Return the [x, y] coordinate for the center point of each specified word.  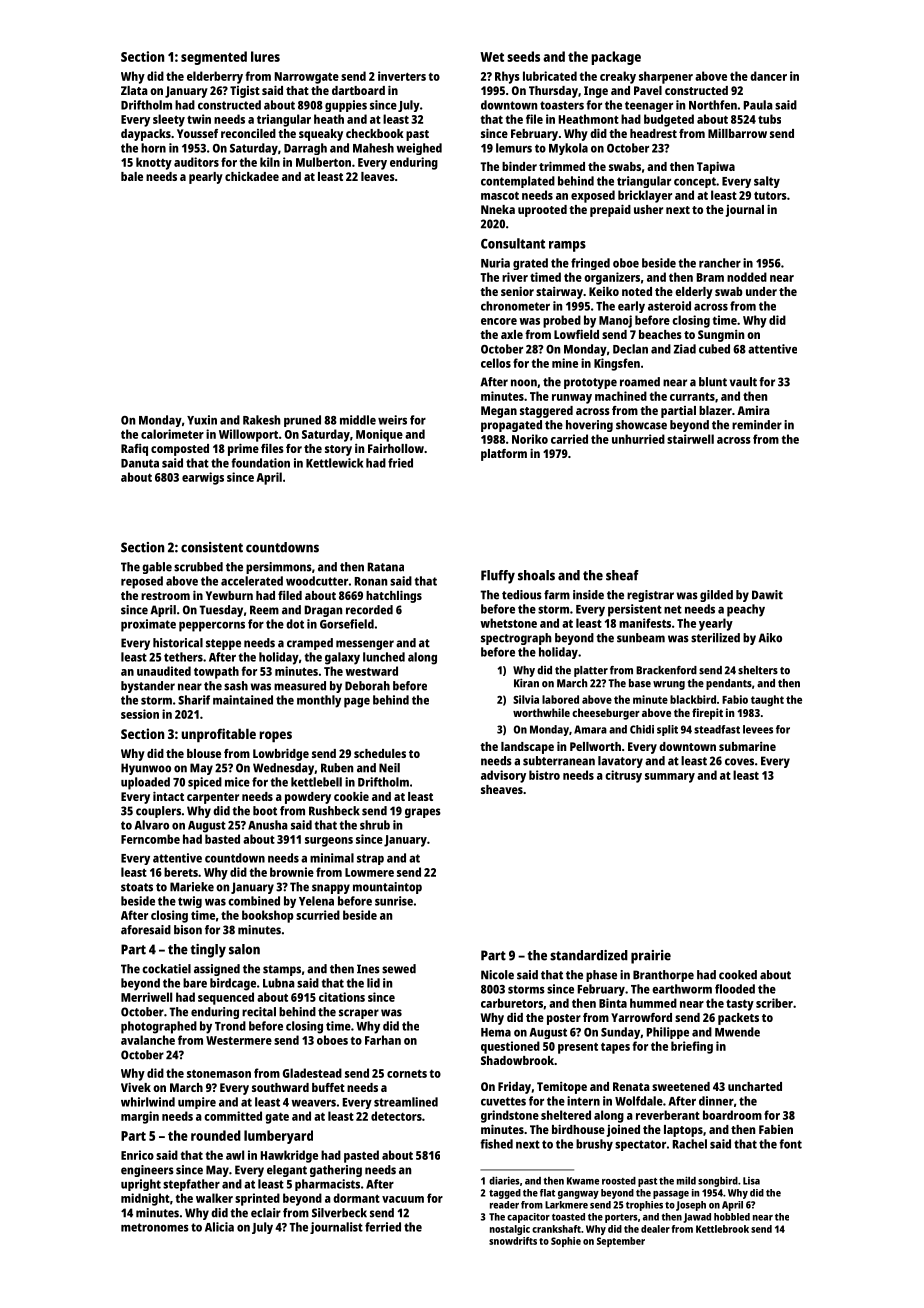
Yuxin [202, 420]
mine [565, 363]
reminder [757, 425]
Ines [368, 969]
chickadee [252, 176]
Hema [496, 1032]
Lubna [279, 983]
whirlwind [148, 1102]
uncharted [755, 1086]
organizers [612, 278]
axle [512, 334]
